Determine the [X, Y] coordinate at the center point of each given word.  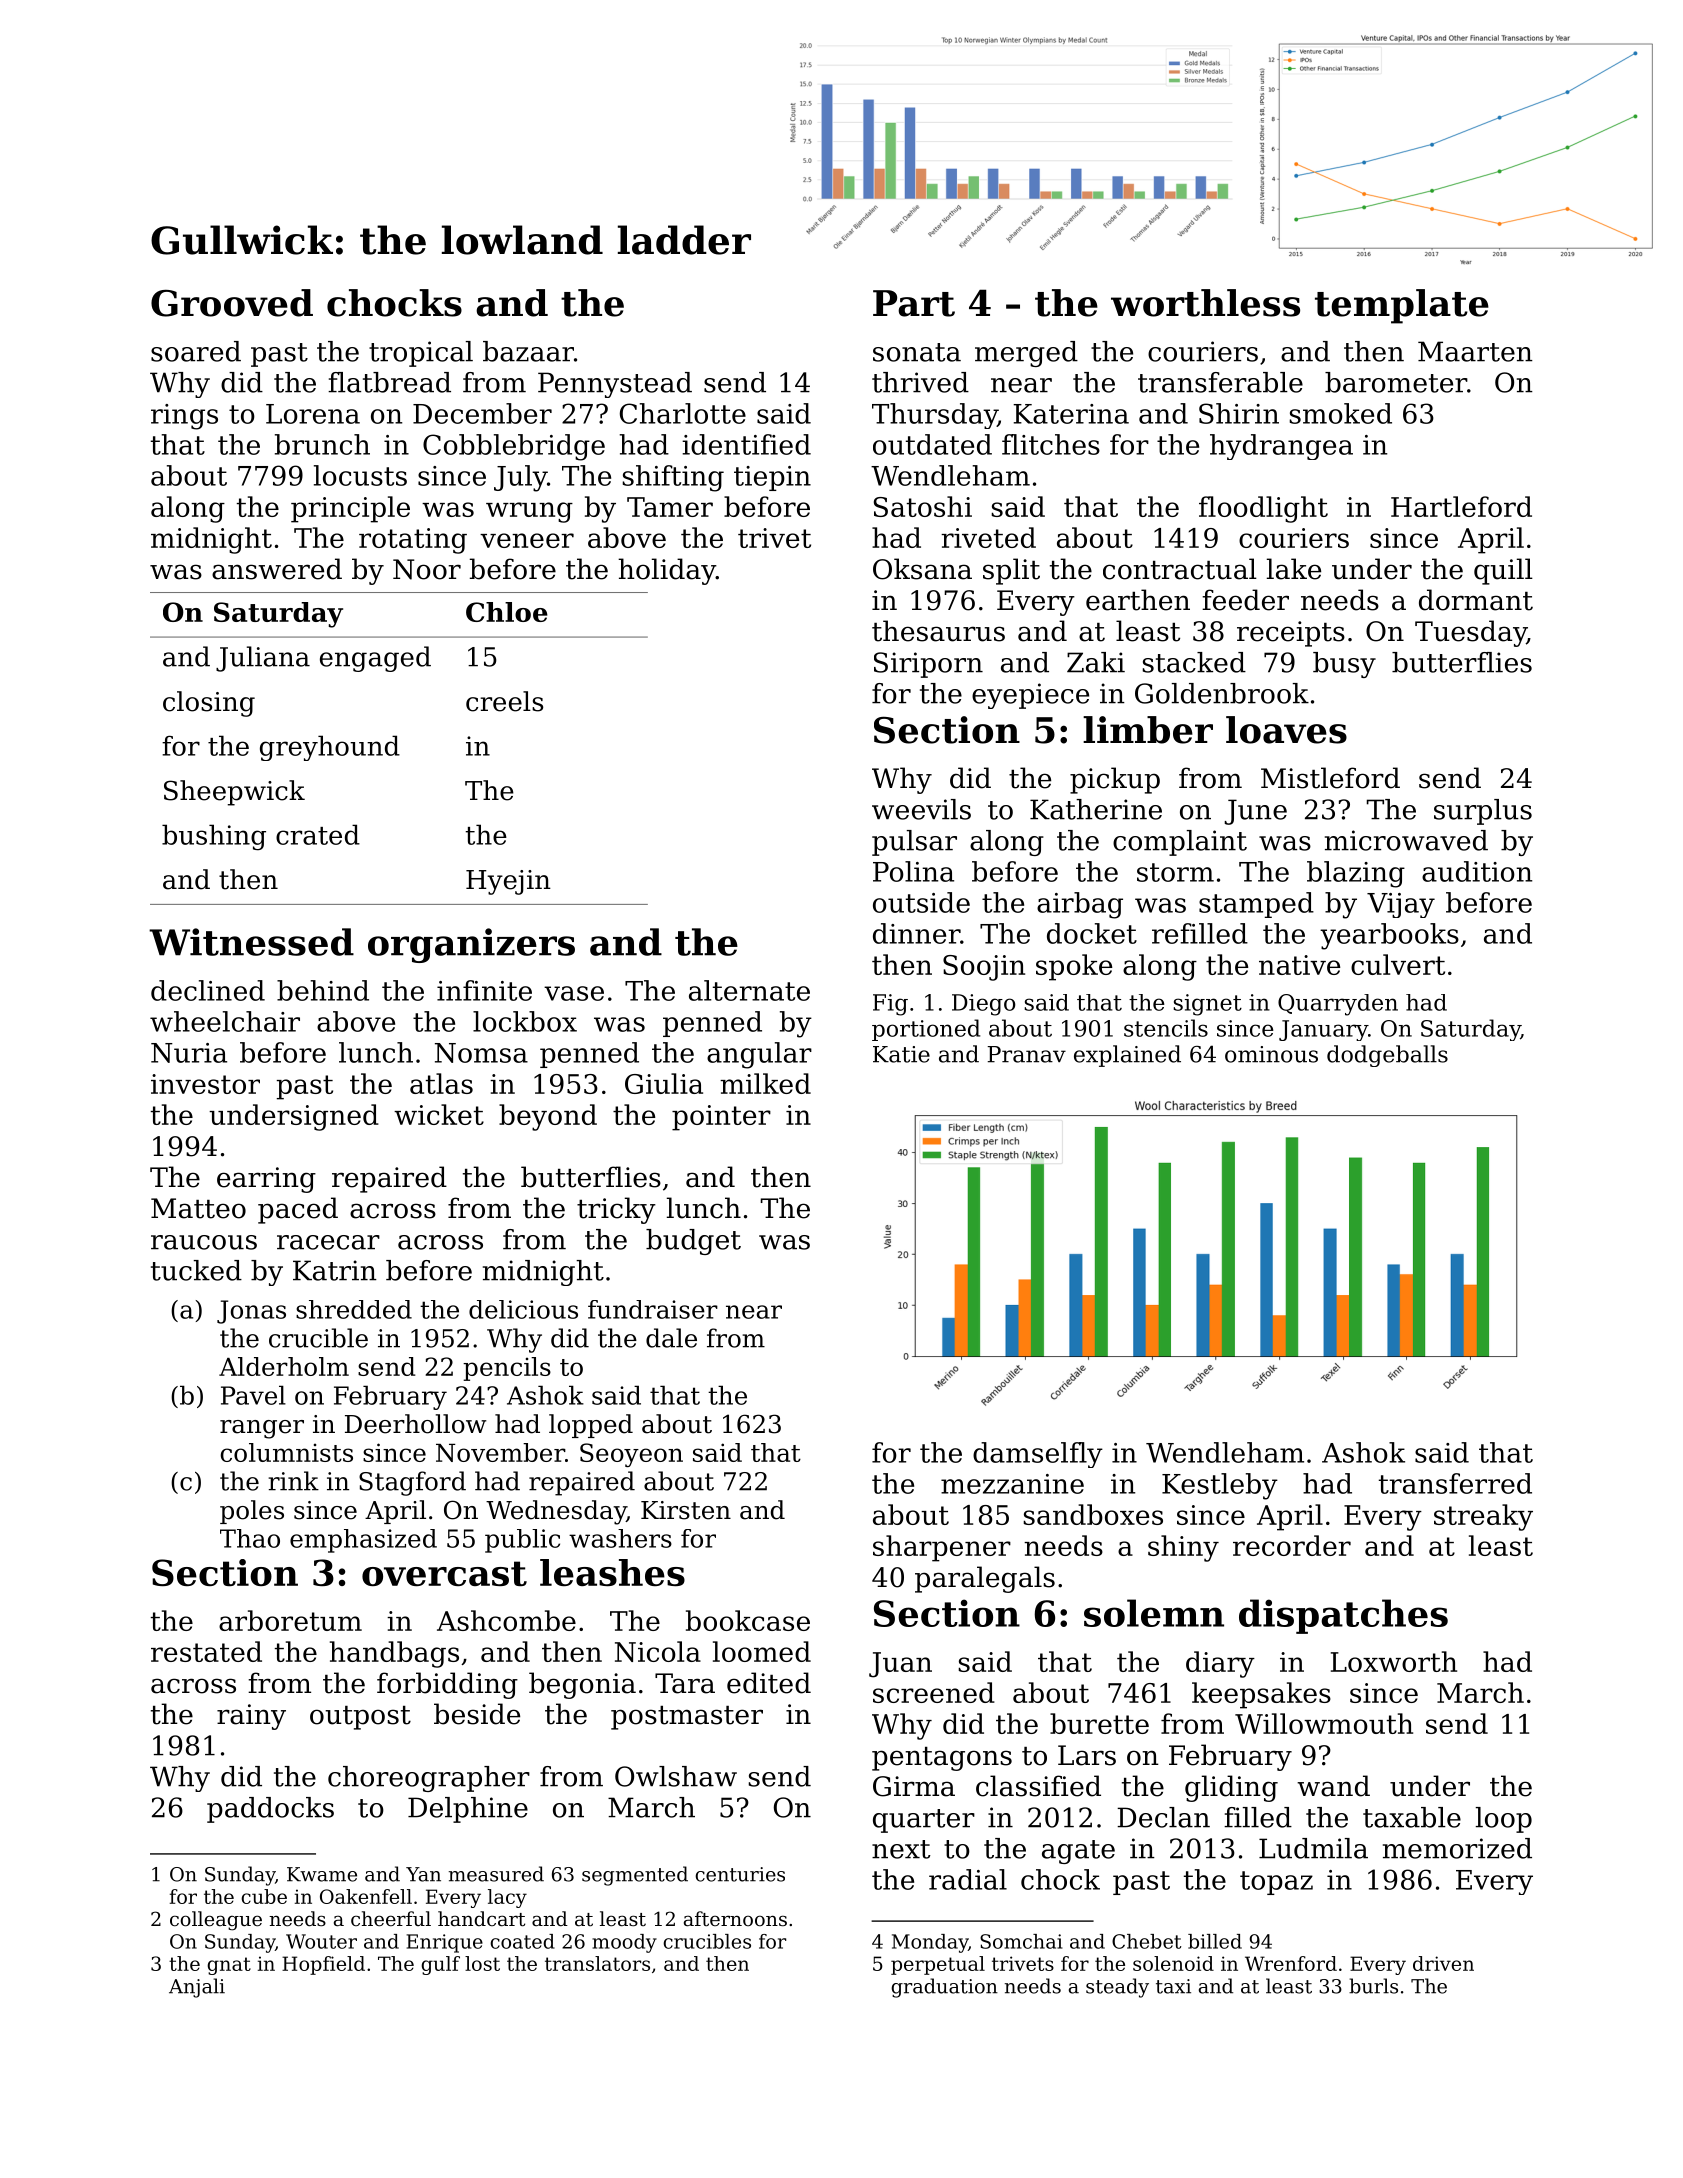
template [1402, 306]
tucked [196, 1270]
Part [914, 303]
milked [765, 1083]
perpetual [938, 1965]
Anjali [197, 1988]
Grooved [232, 303]
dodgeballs [1387, 1056]
